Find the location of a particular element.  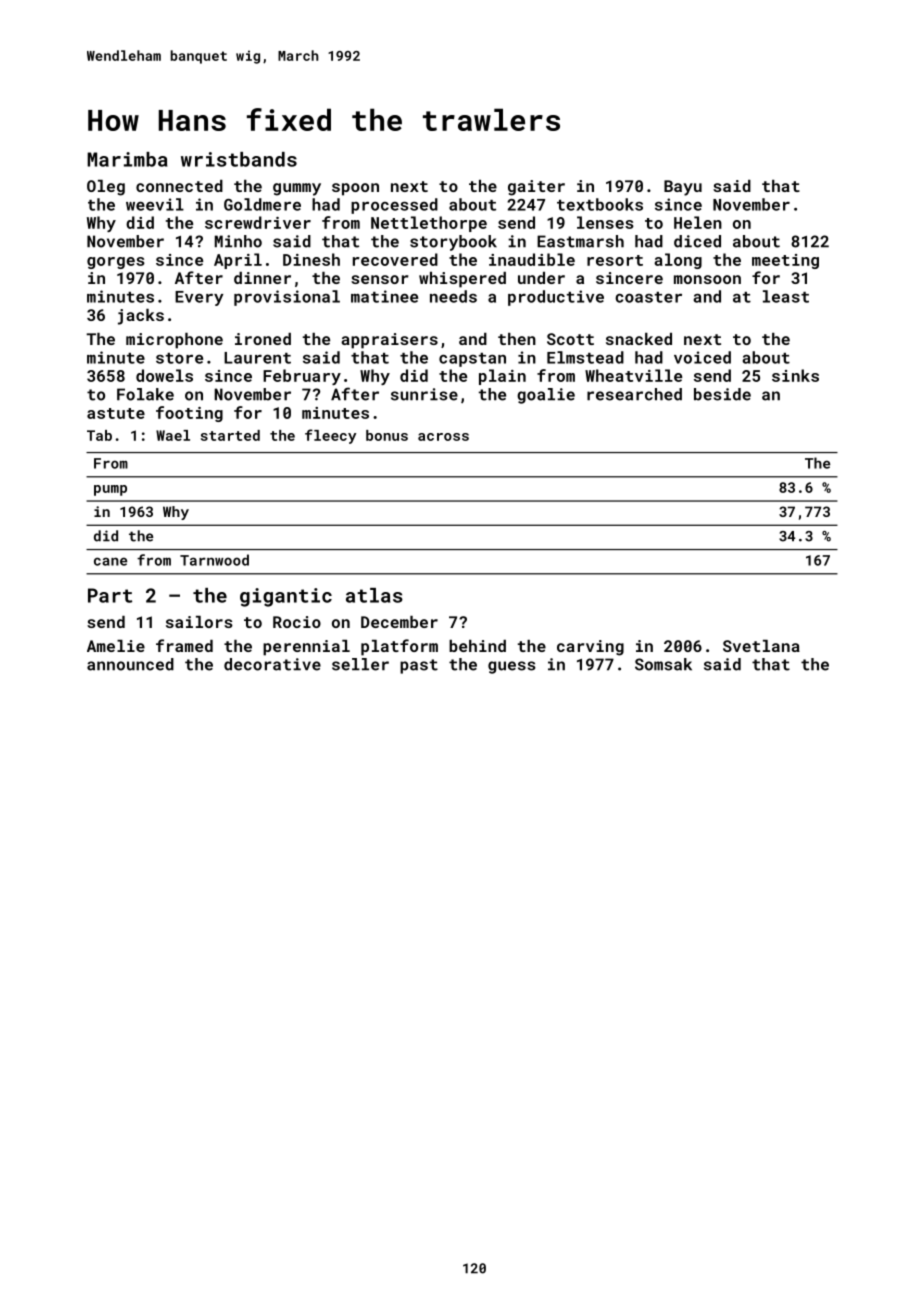

gaiter is located at coordinates (536, 188).
